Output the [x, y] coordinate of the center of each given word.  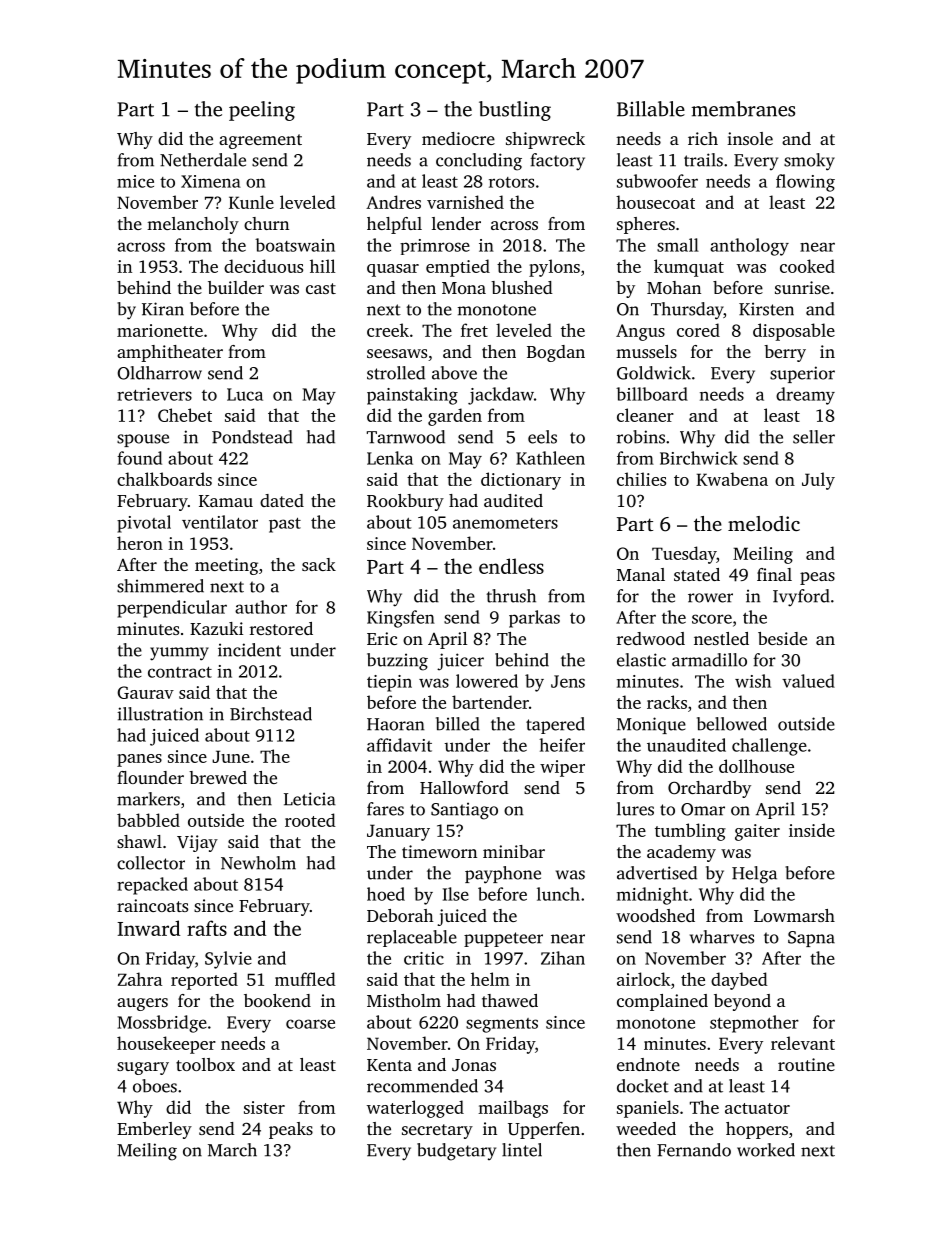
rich [703, 138]
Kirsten [766, 309]
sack [319, 564]
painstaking [412, 396]
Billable [651, 109]
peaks [291, 1130]
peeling [262, 111]
